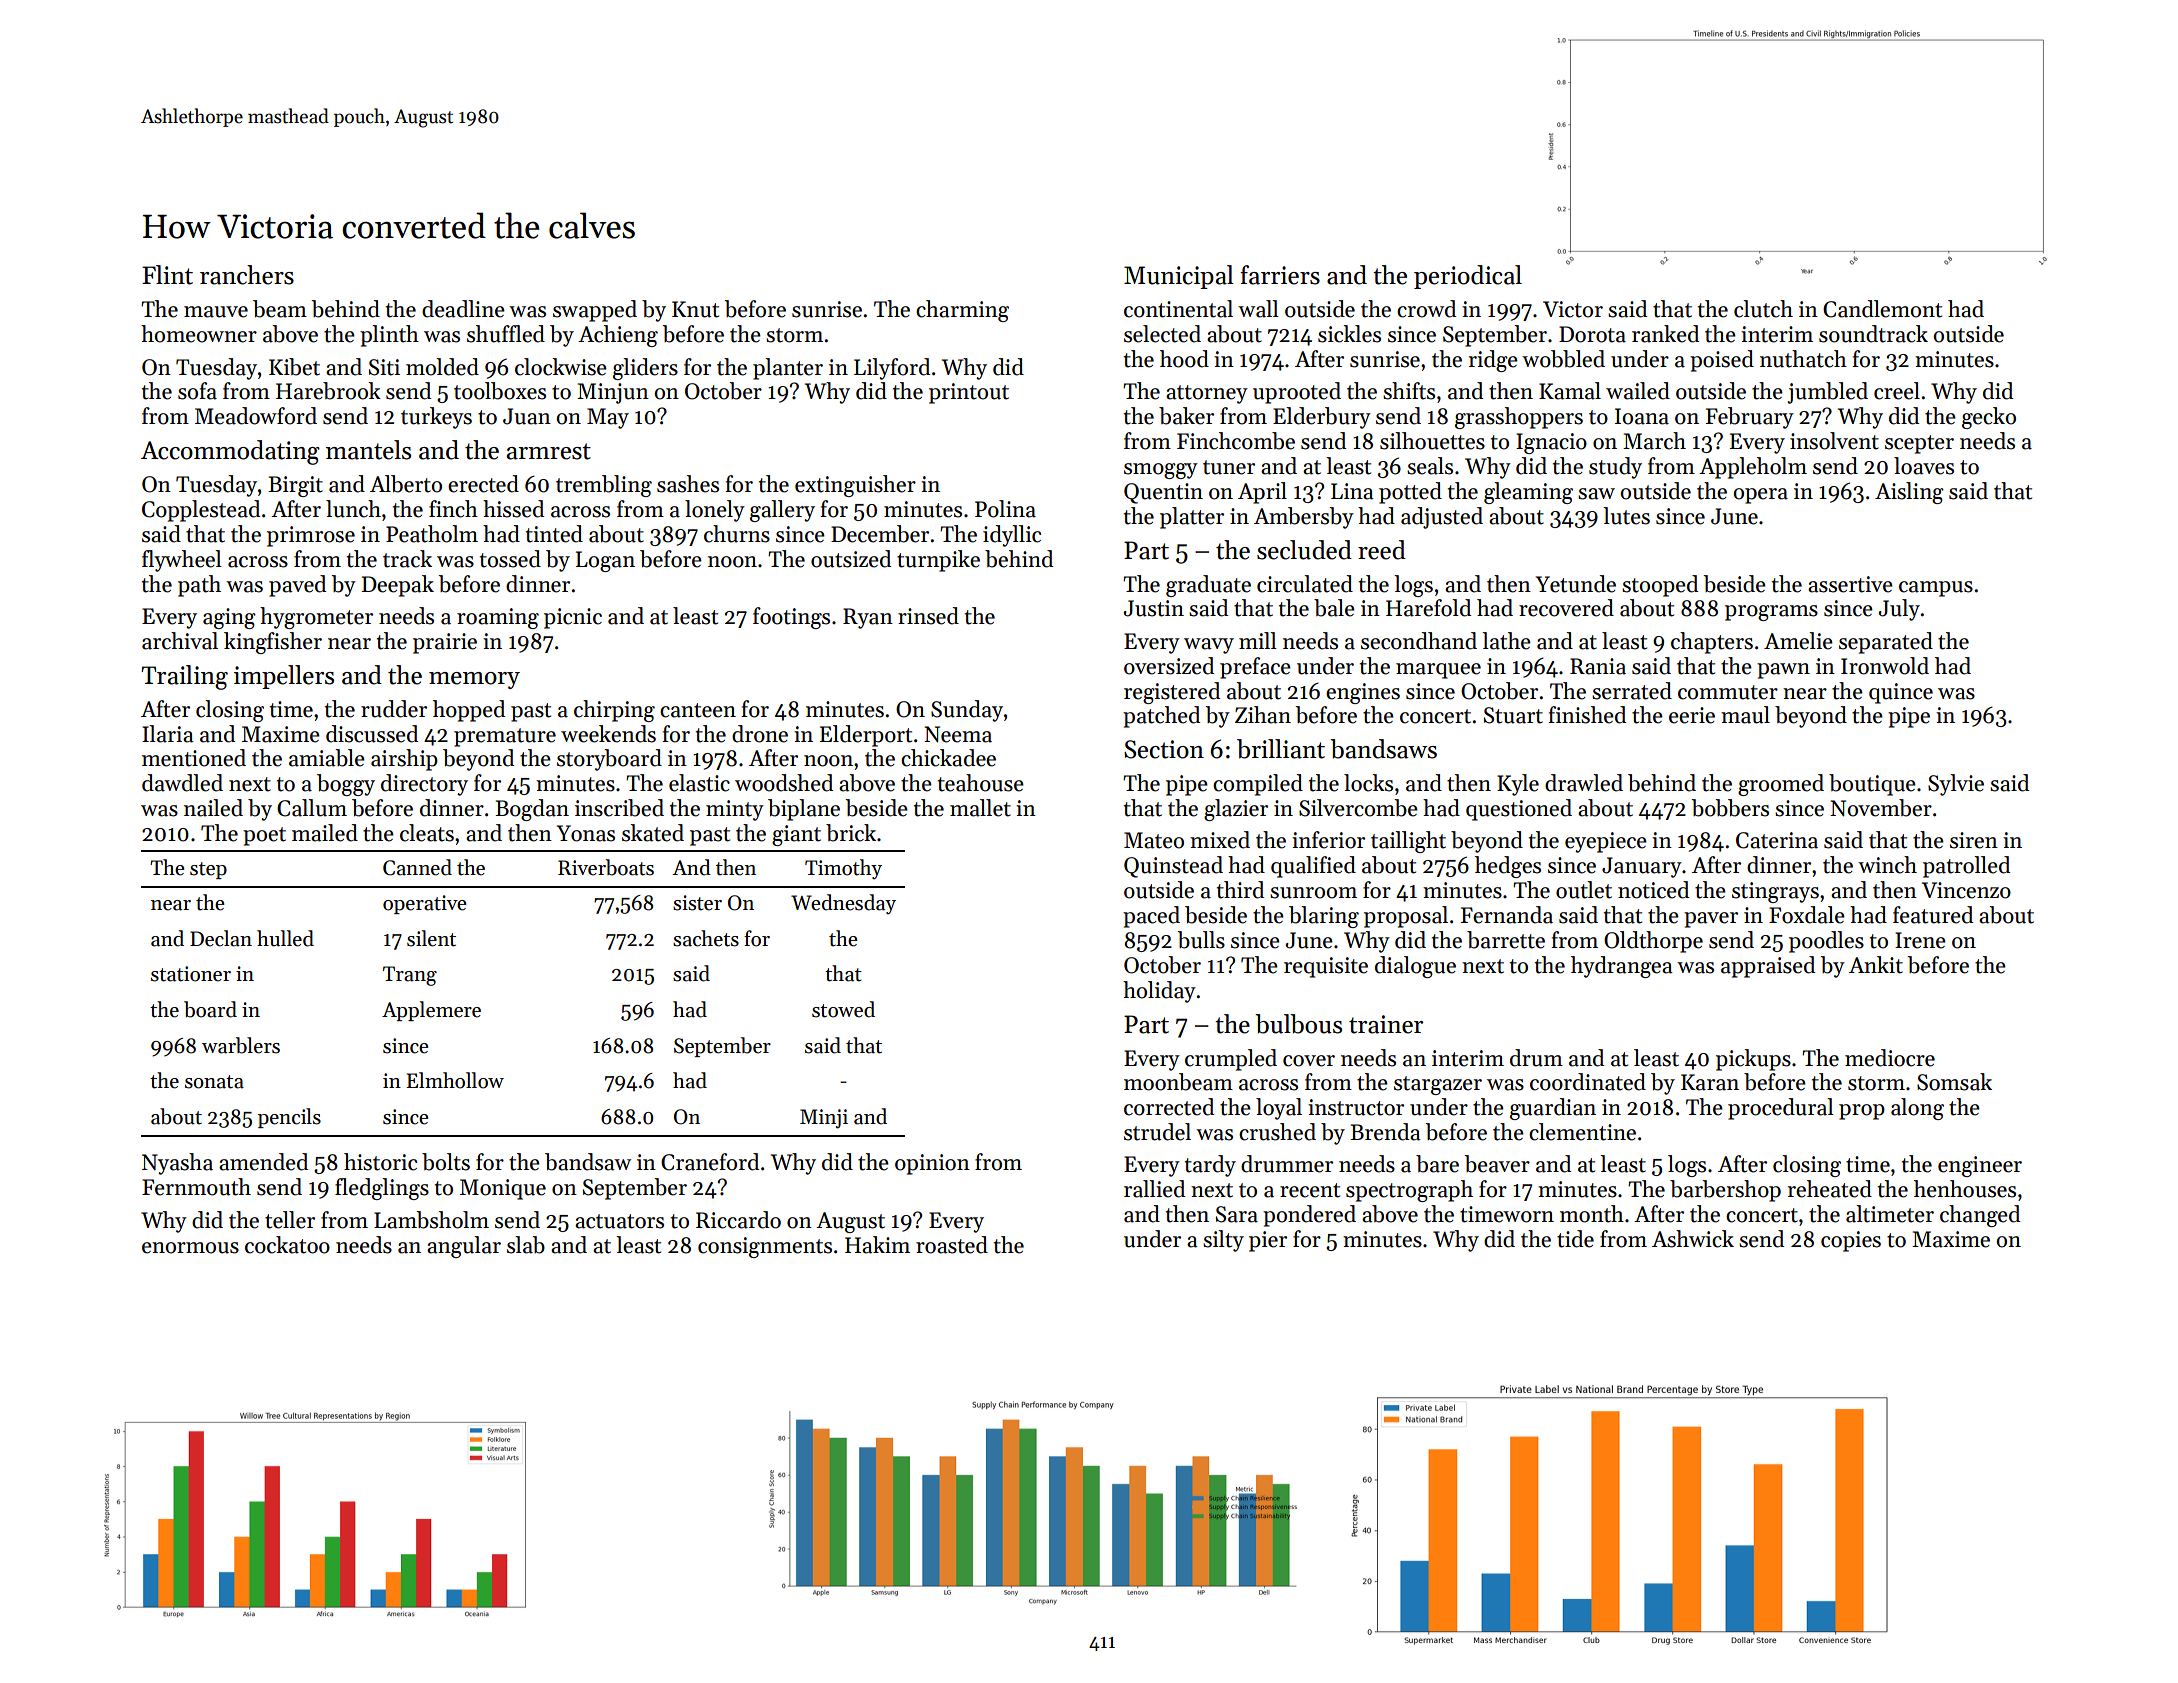  What do you see at coordinates (1807, 915) in the screenshot?
I see `Foxdale` at bounding box center [1807, 915].
